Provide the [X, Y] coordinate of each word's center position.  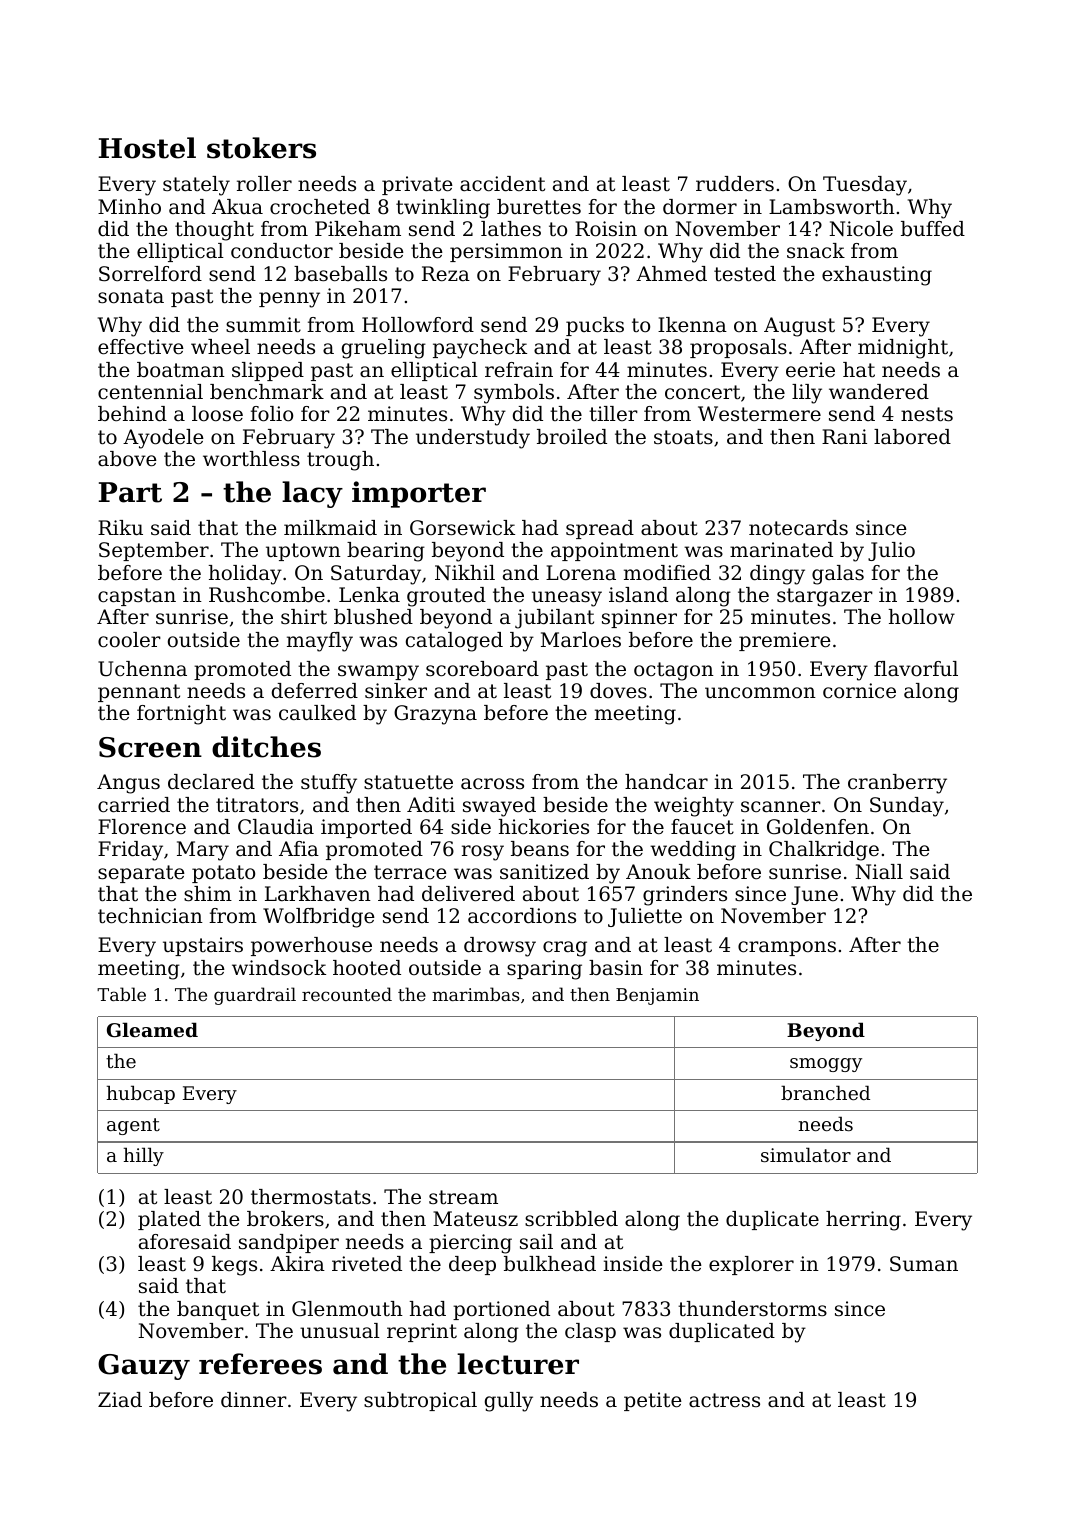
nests [927, 414]
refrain [519, 370]
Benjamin [657, 996]
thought [214, 231]
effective [141, 347]
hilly [144, 1156]
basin [616, 968]
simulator [806, 1154]
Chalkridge [824, 851]
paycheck [480, 349]
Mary [203, 851]
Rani [844, 437]
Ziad [120, 1400]
